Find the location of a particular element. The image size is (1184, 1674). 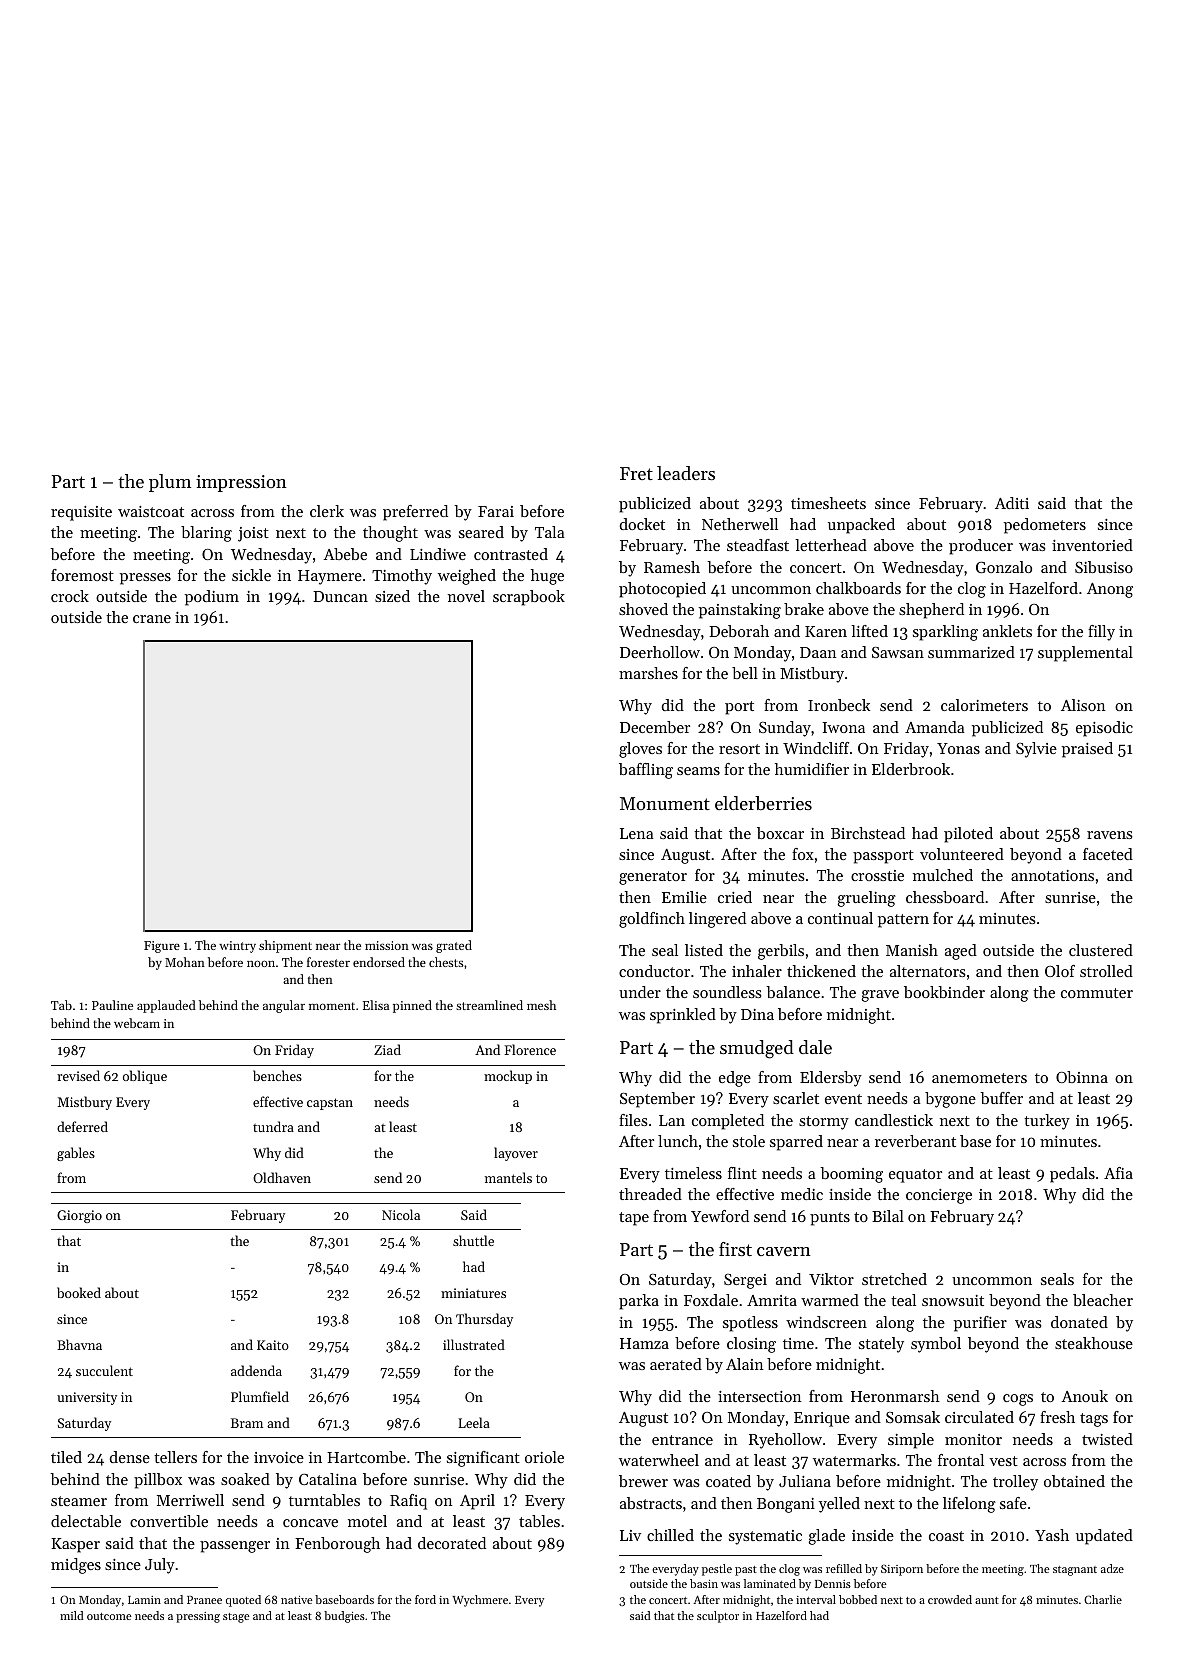

chessboard is located at coordinates (945, 897).
